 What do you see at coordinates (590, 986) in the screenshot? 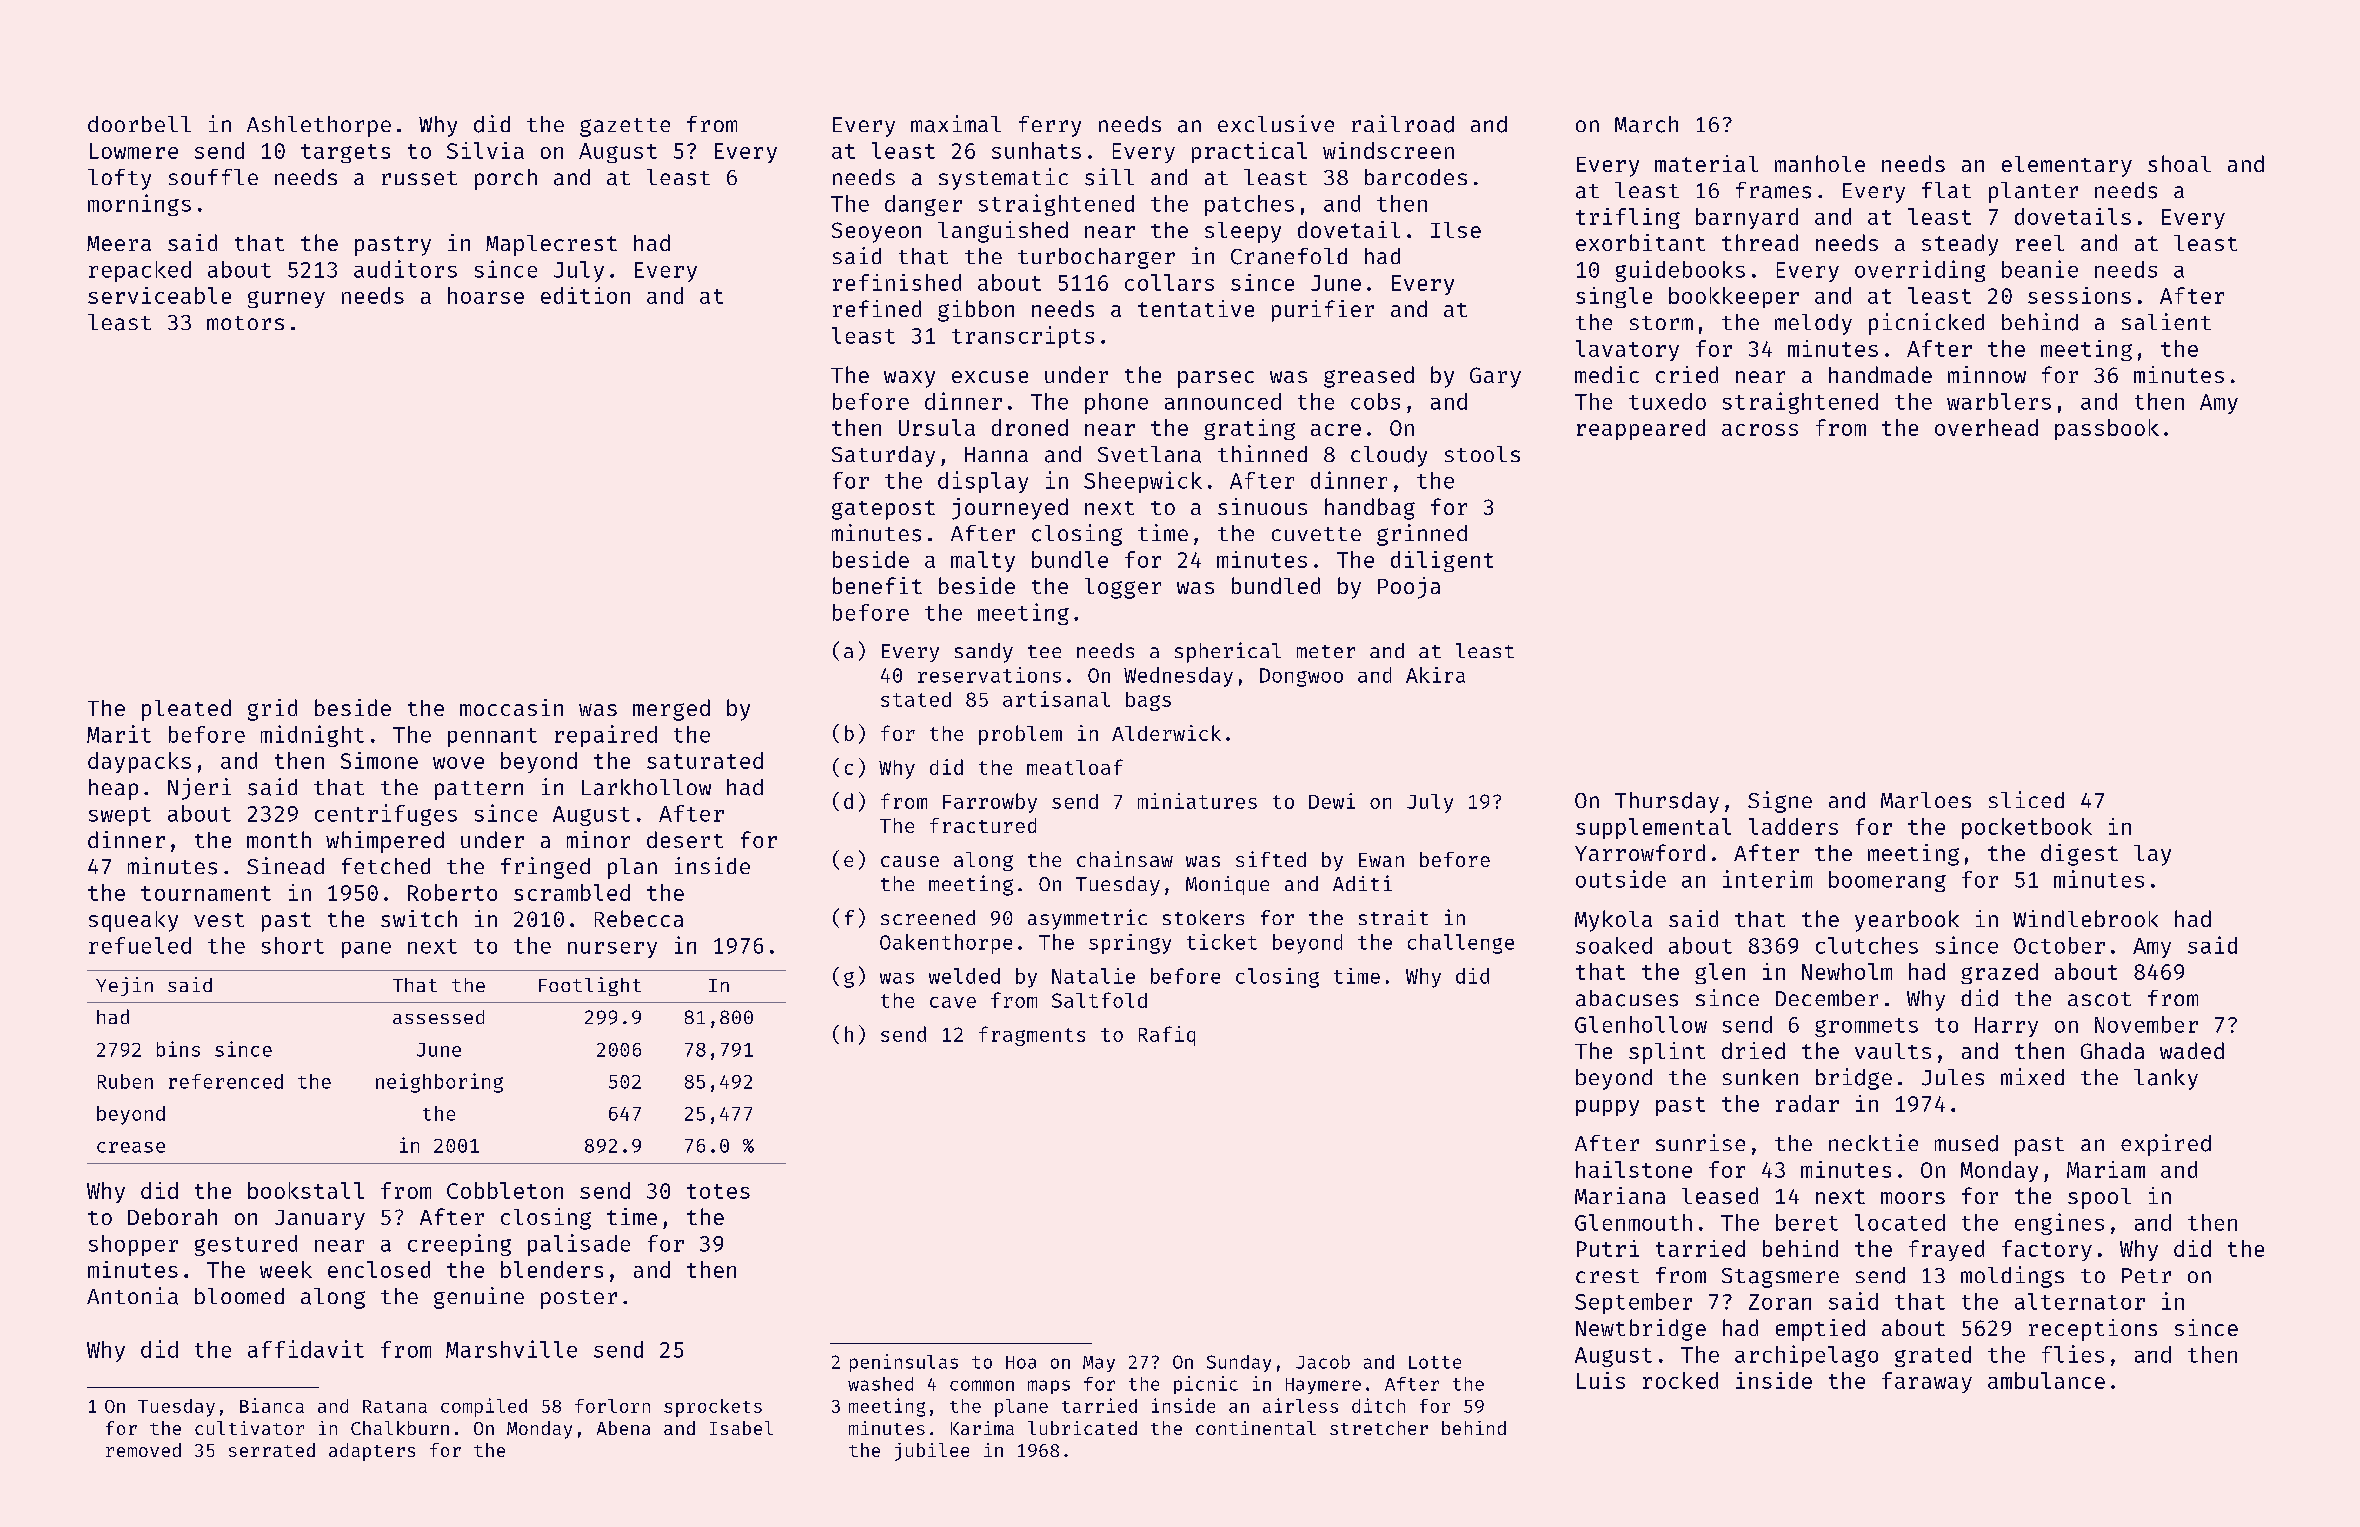
I see `Footlight` at bounding box center [590, 986].
